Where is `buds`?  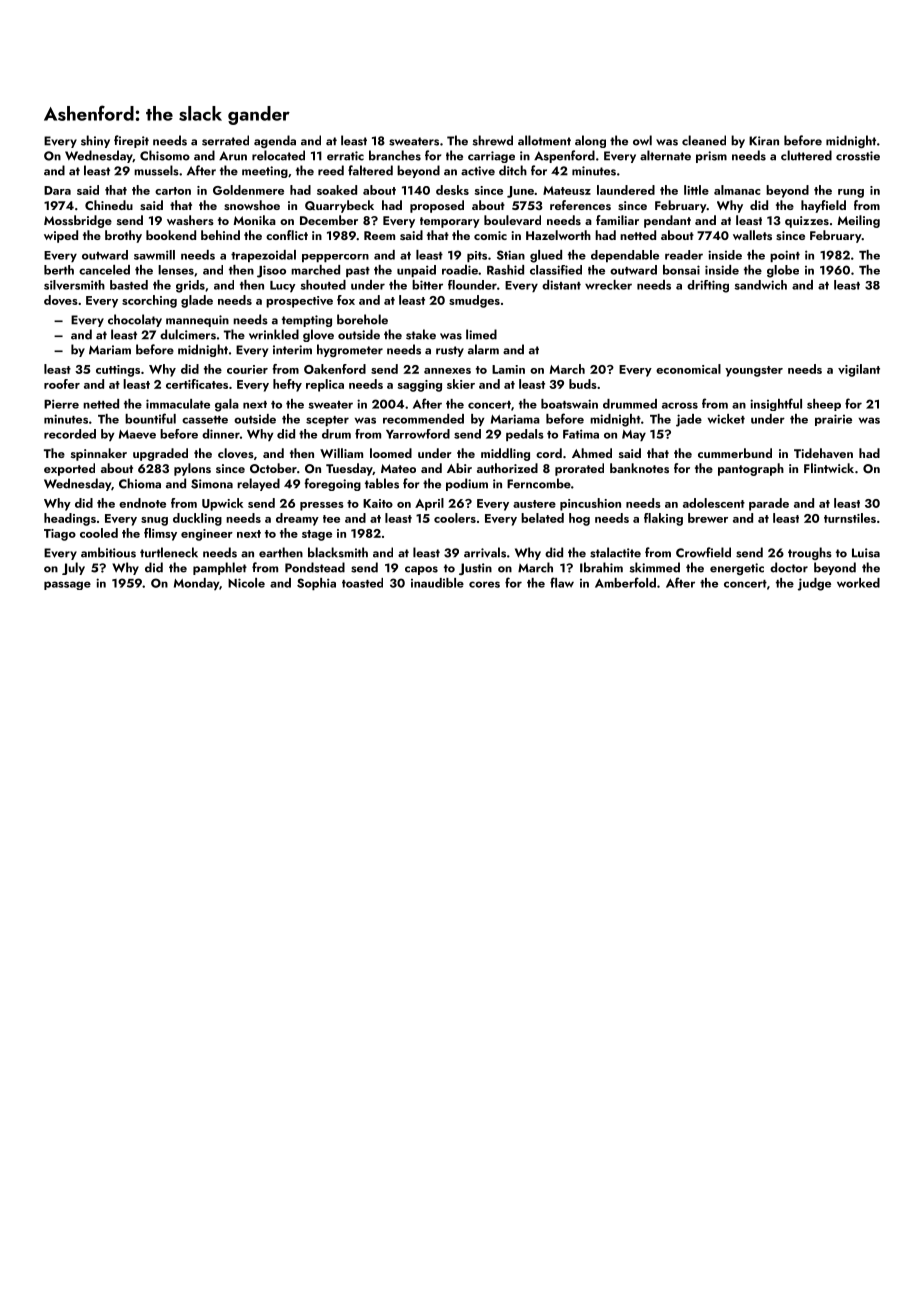
buds is located at coordinates (583, 384).
